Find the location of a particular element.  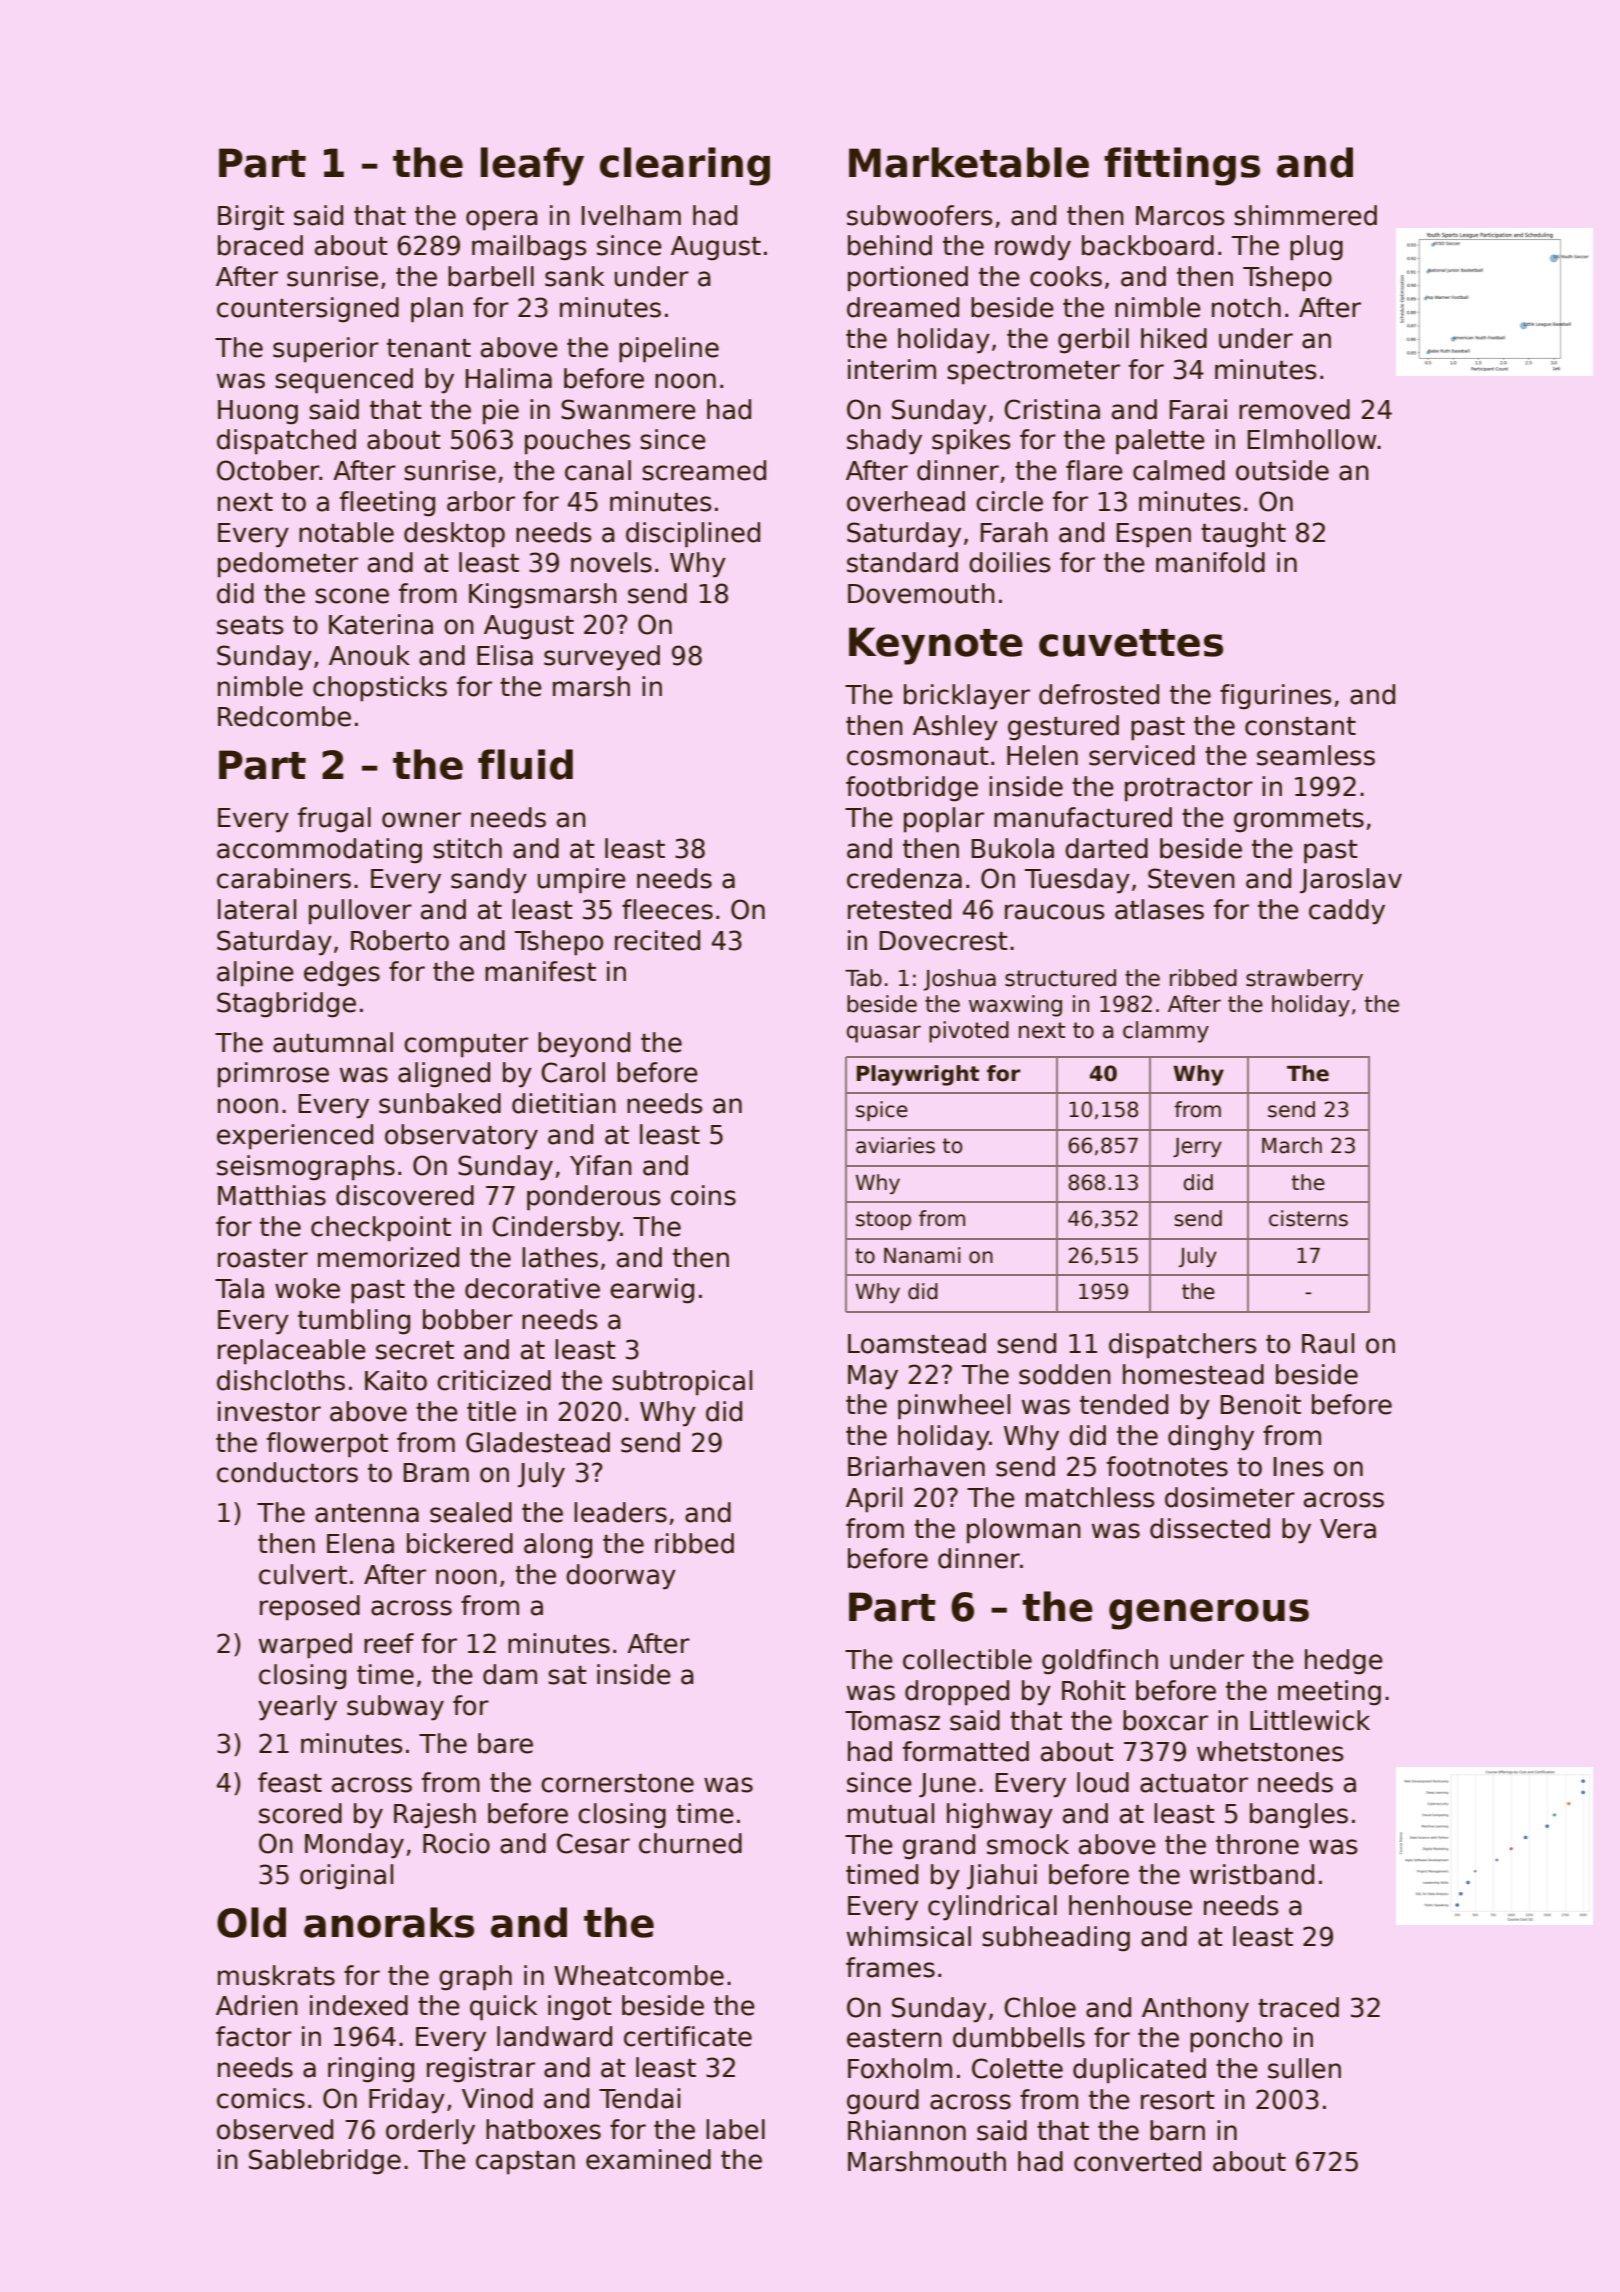

Nanami is located at coordinates (922, 1255).
